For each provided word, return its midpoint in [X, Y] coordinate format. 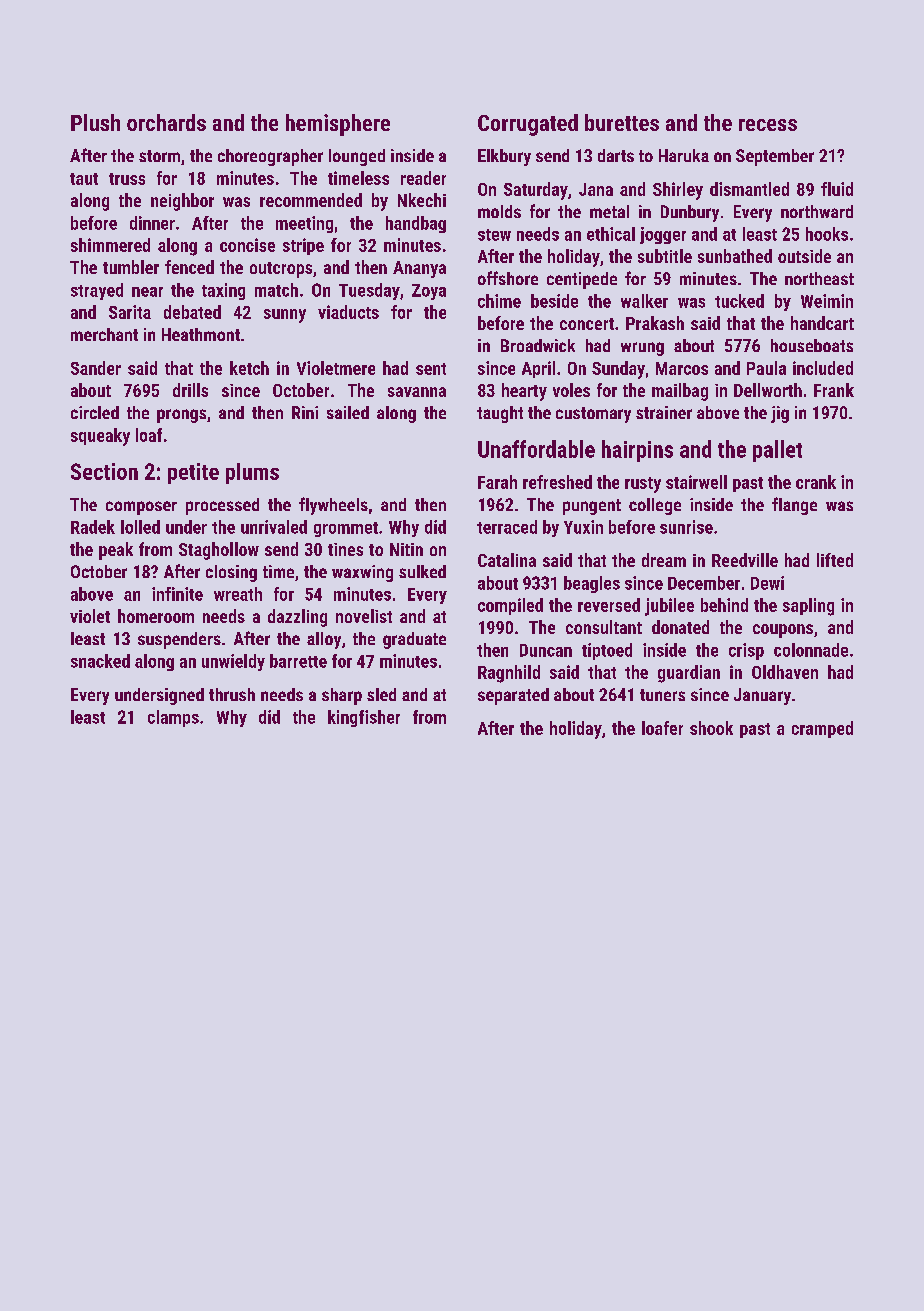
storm [159, 156]
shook [711, 728]
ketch [249, 368]
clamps [173, 718]
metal [609, 211]
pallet [777, 451]
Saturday [536, 191]
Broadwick [538, 345]
